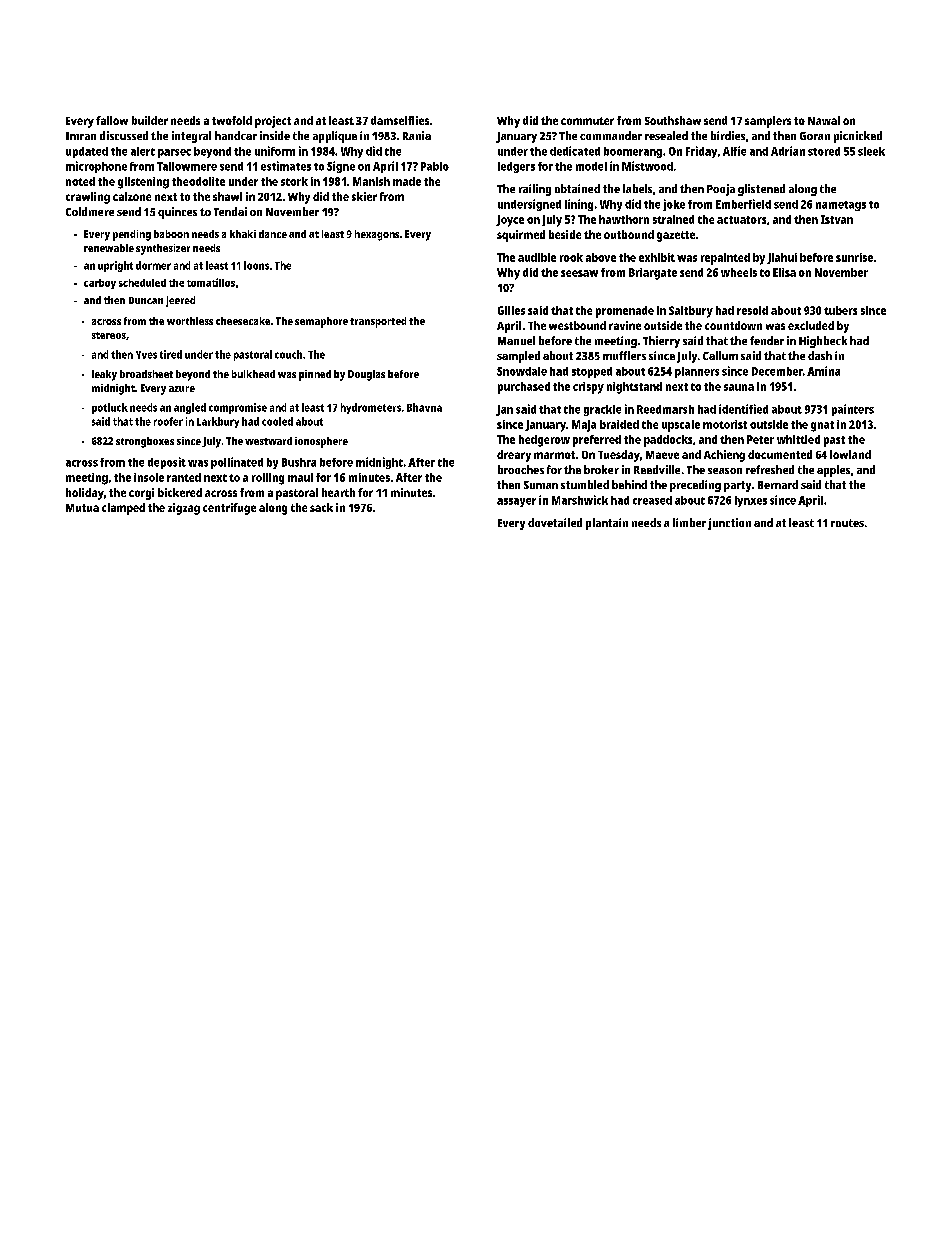  I want to click on damselflies, so click(400, 120).
